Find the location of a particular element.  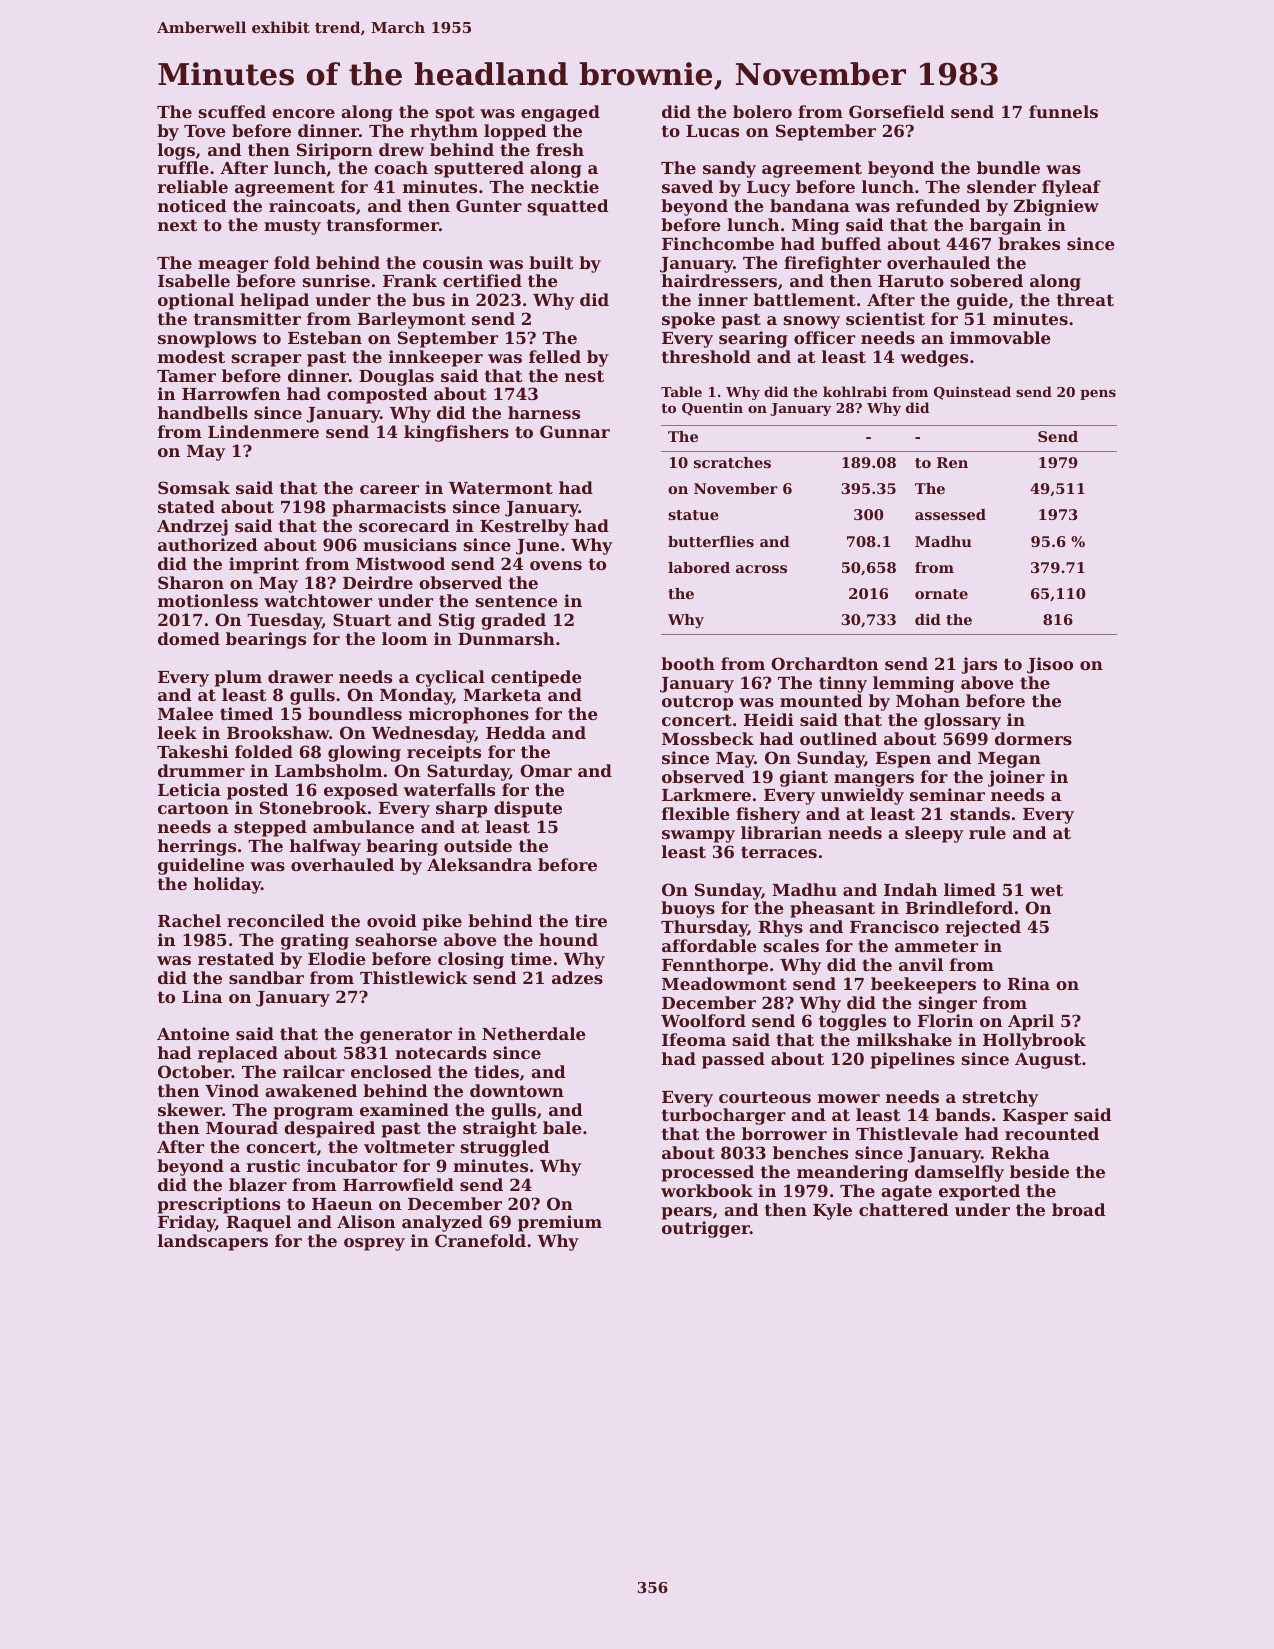

refunded is located at coordinates (938, 205).
